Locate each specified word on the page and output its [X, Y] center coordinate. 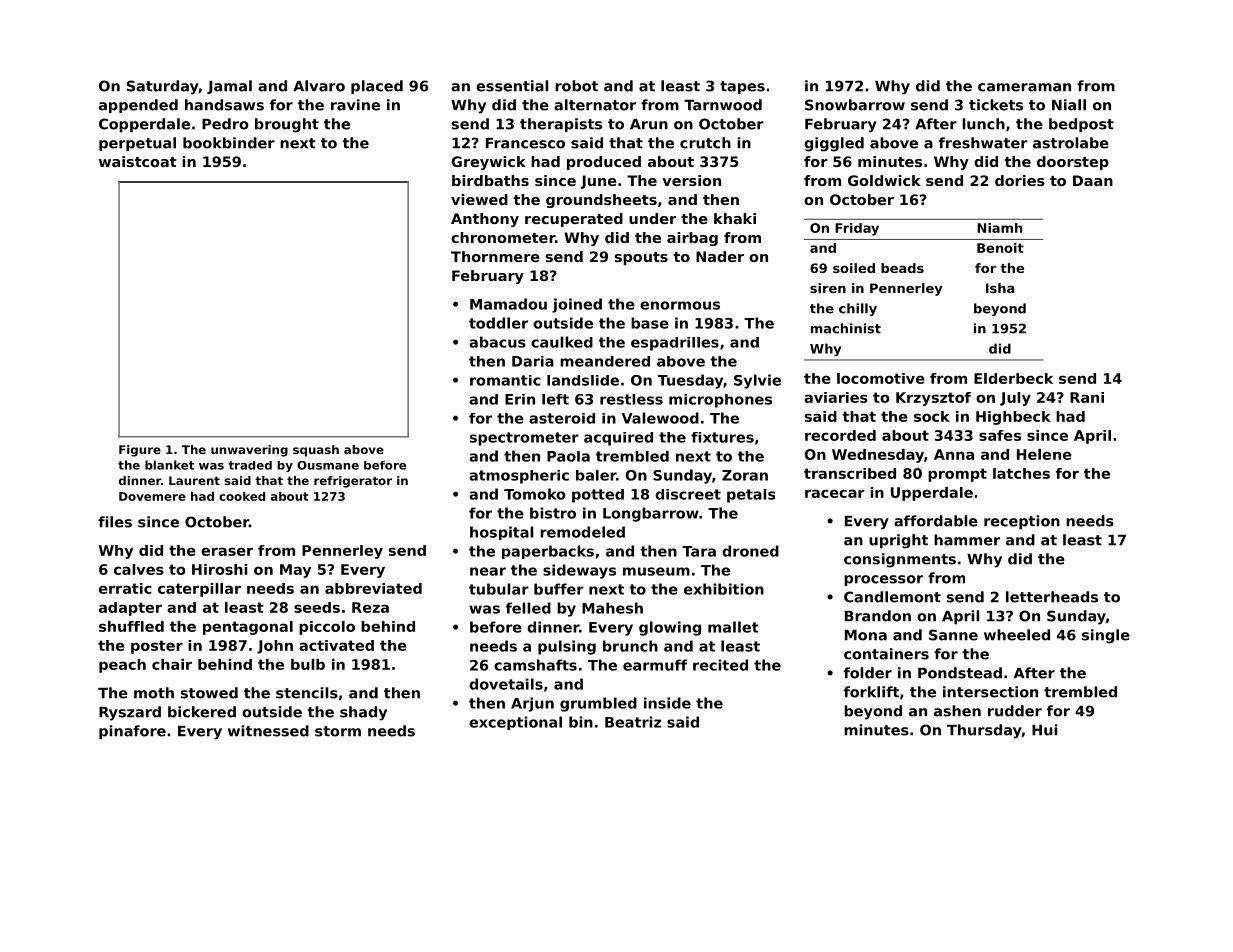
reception [1022, 522]
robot [576, 86]
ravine [355, 105]
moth [154, 693]
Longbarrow [651, 514]
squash [316, 451]
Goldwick [884, 180]
